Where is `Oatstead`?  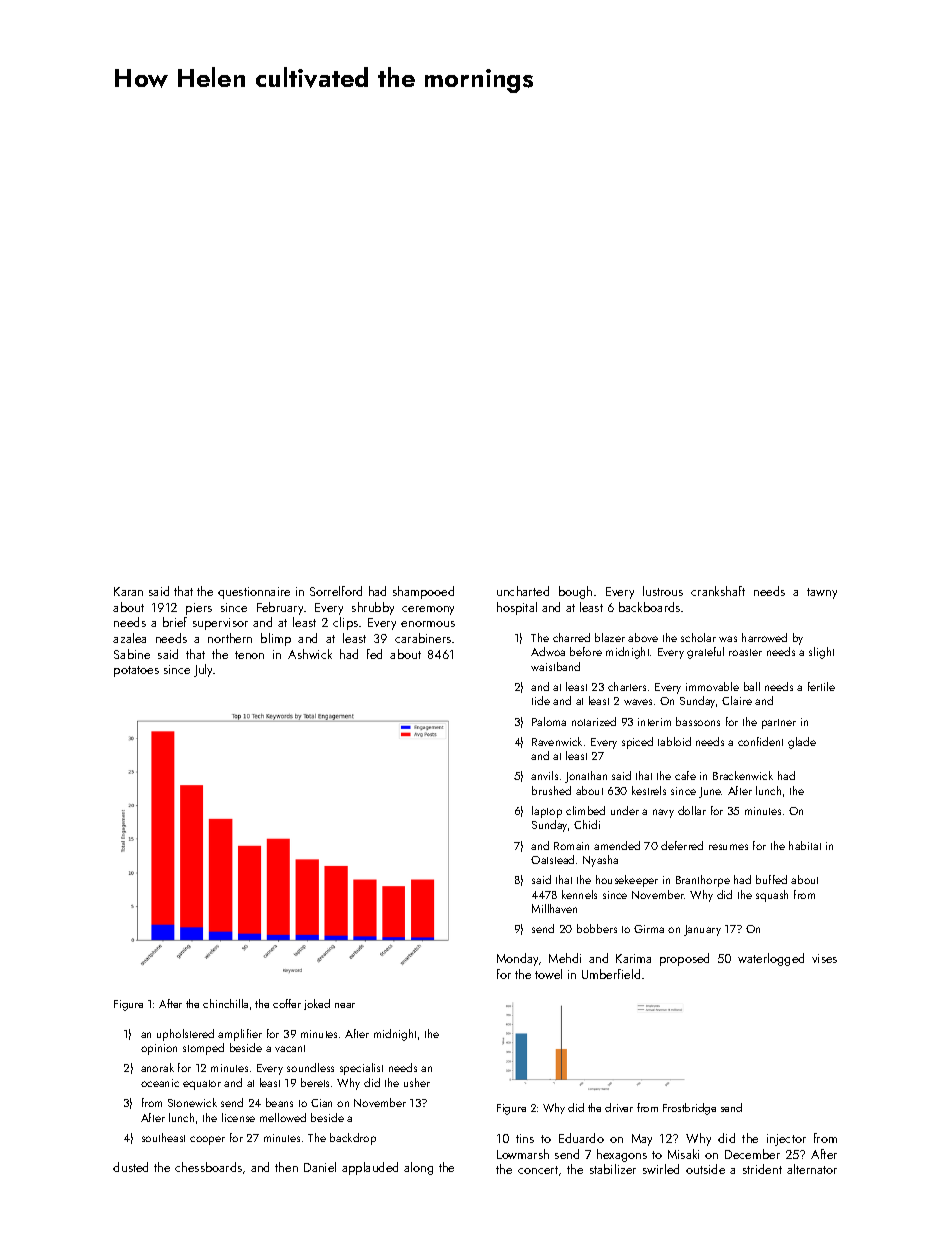
Oatstead is located at coordinates (552, 859).
